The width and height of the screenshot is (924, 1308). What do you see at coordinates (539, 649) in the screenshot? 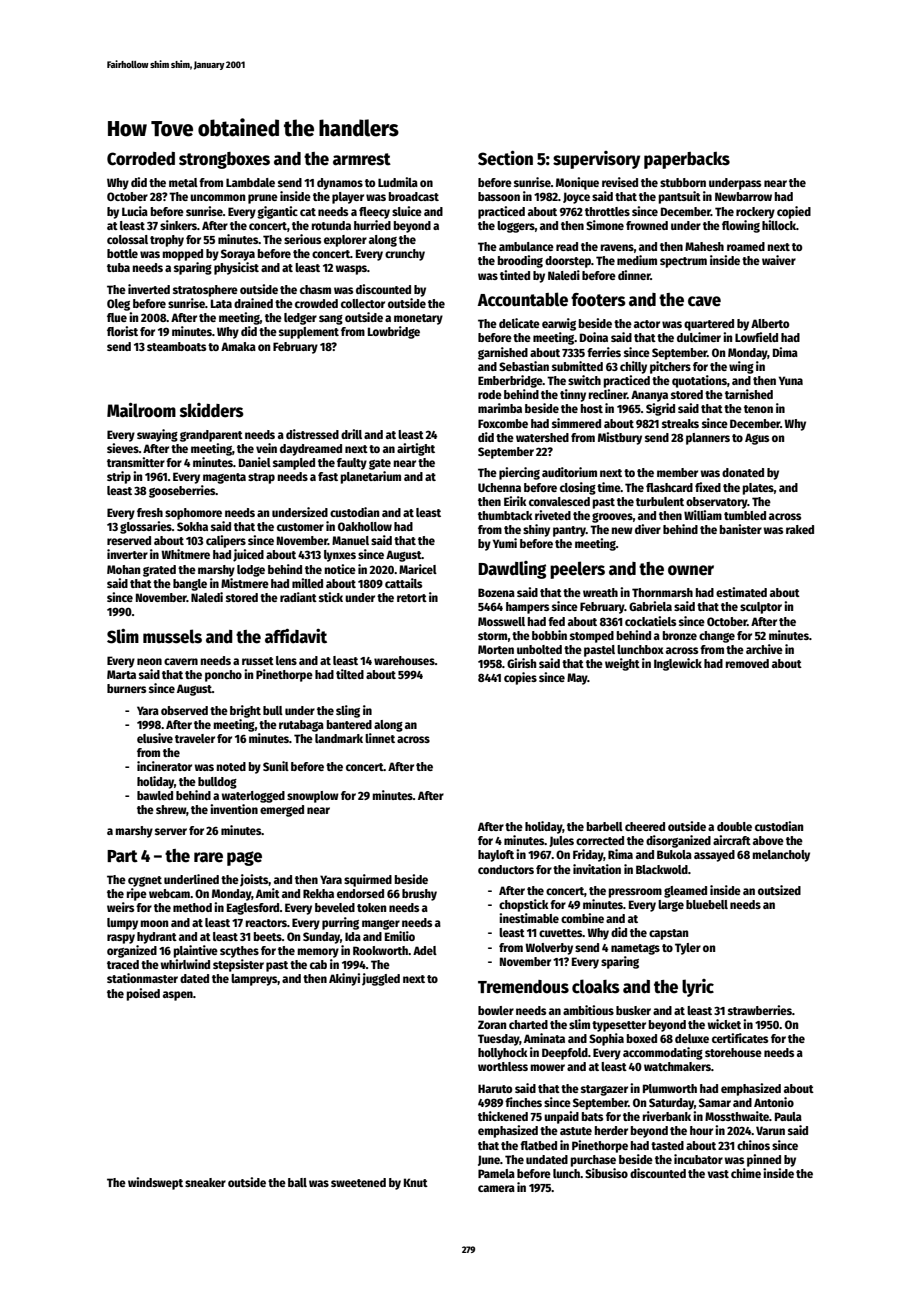
I see `unbolted` at bounding box center [539, 649].
